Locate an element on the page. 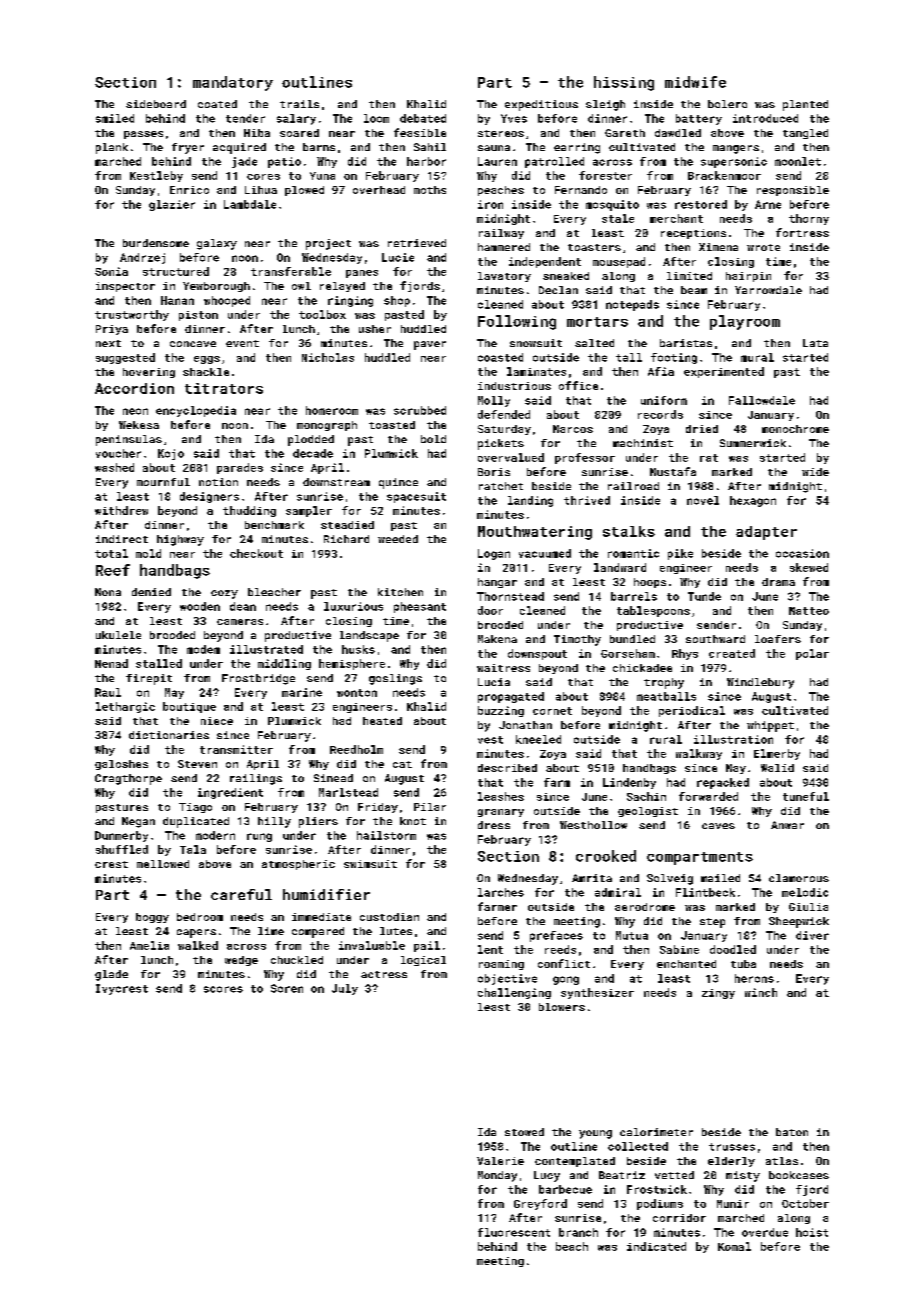 This document has height=1308, width=924. inspector is located at coordinates (125, 287).
